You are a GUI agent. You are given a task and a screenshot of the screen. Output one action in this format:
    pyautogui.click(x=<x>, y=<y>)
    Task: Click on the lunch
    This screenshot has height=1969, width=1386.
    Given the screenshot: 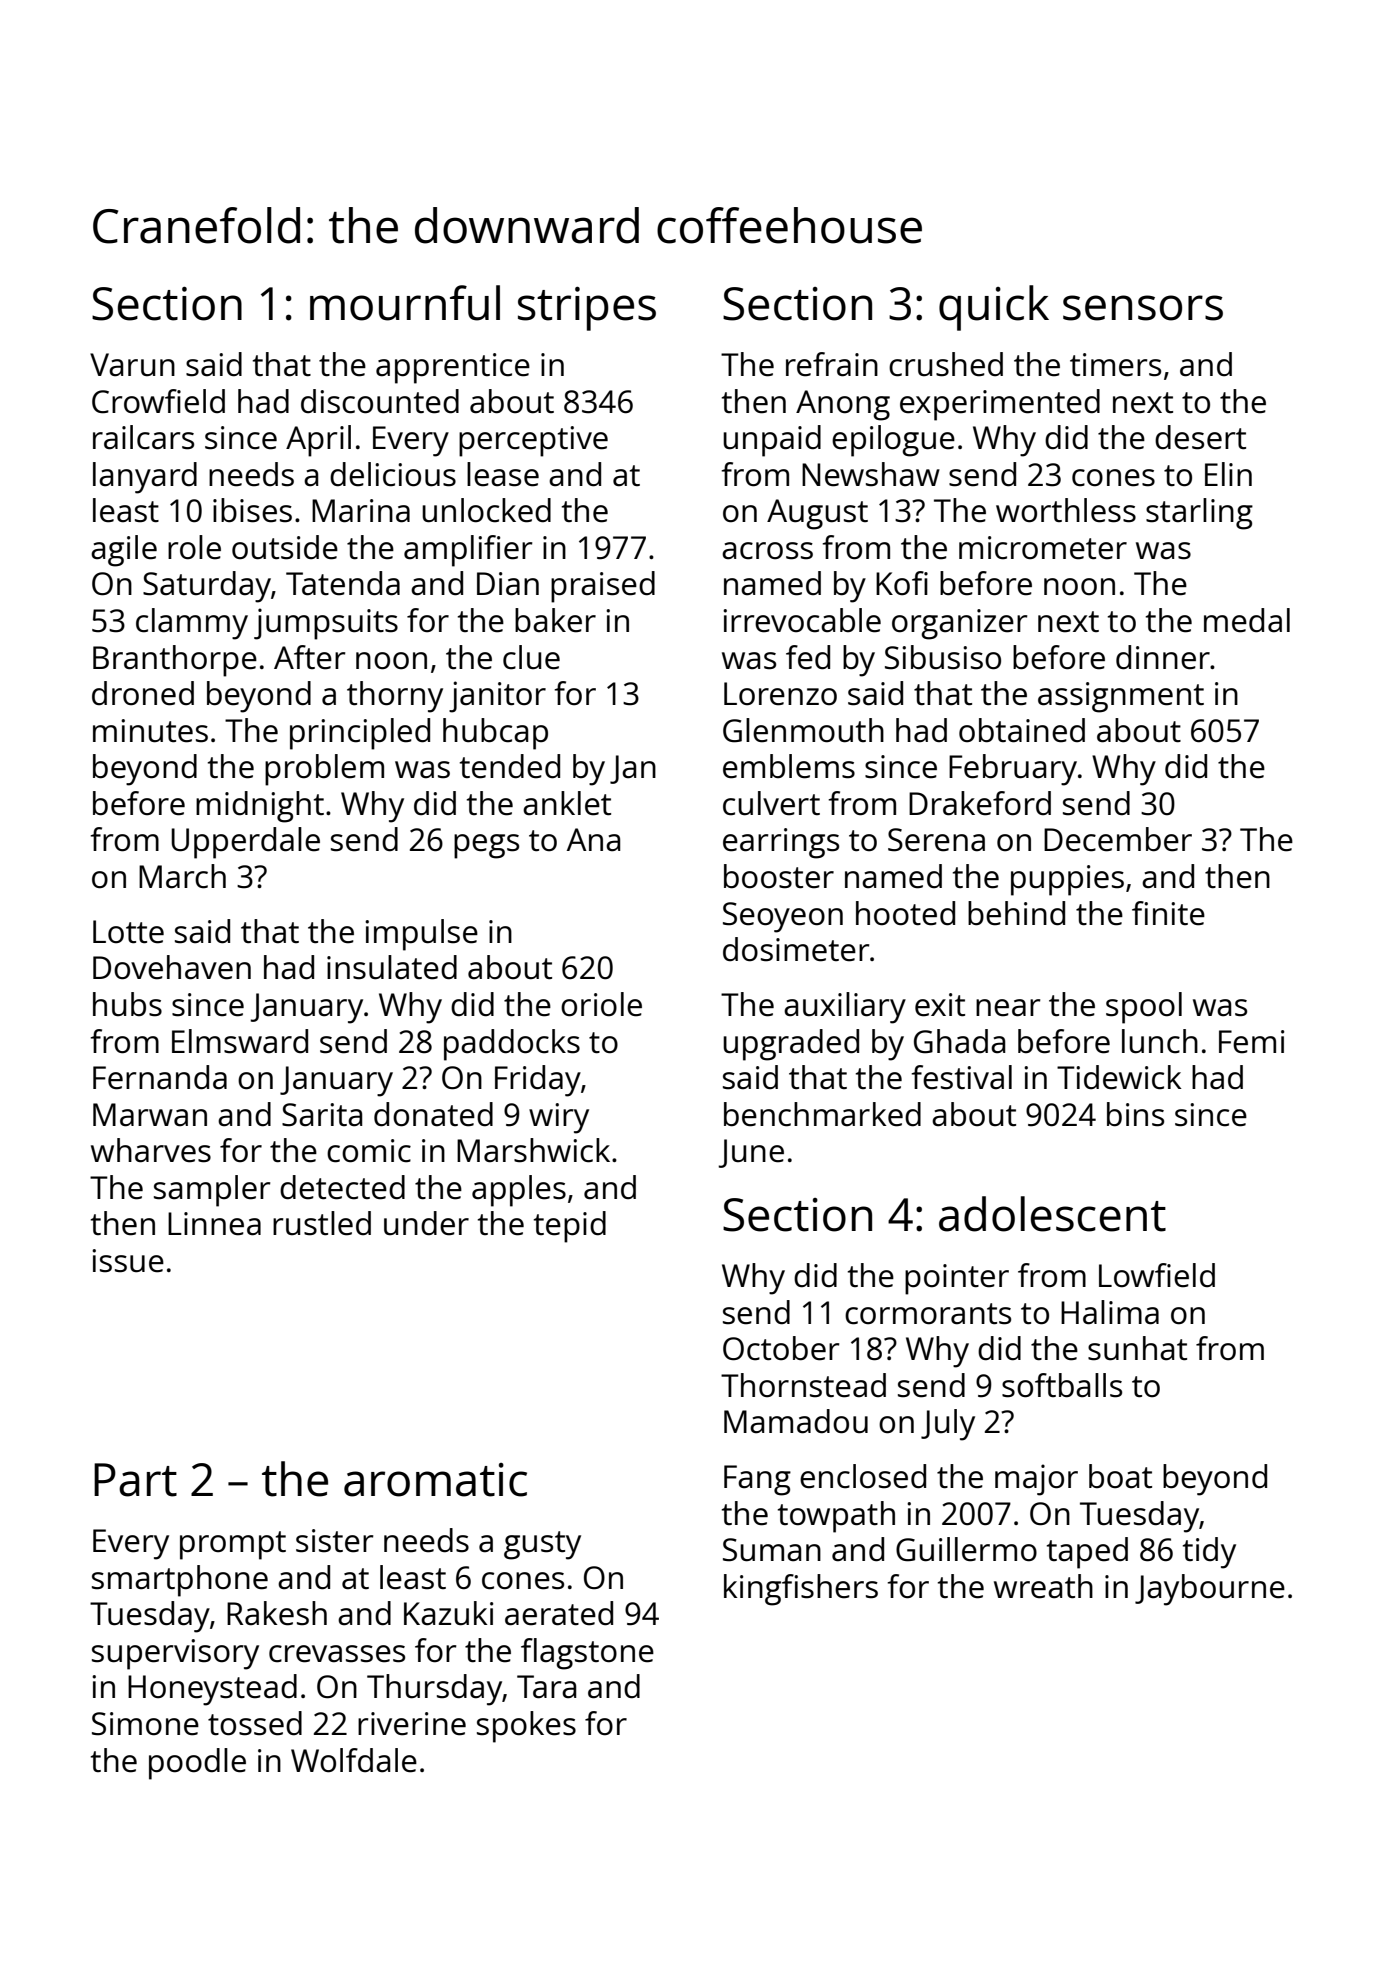 What is the action you would take?
    pyautogui.click(x=1160, y=1041)
